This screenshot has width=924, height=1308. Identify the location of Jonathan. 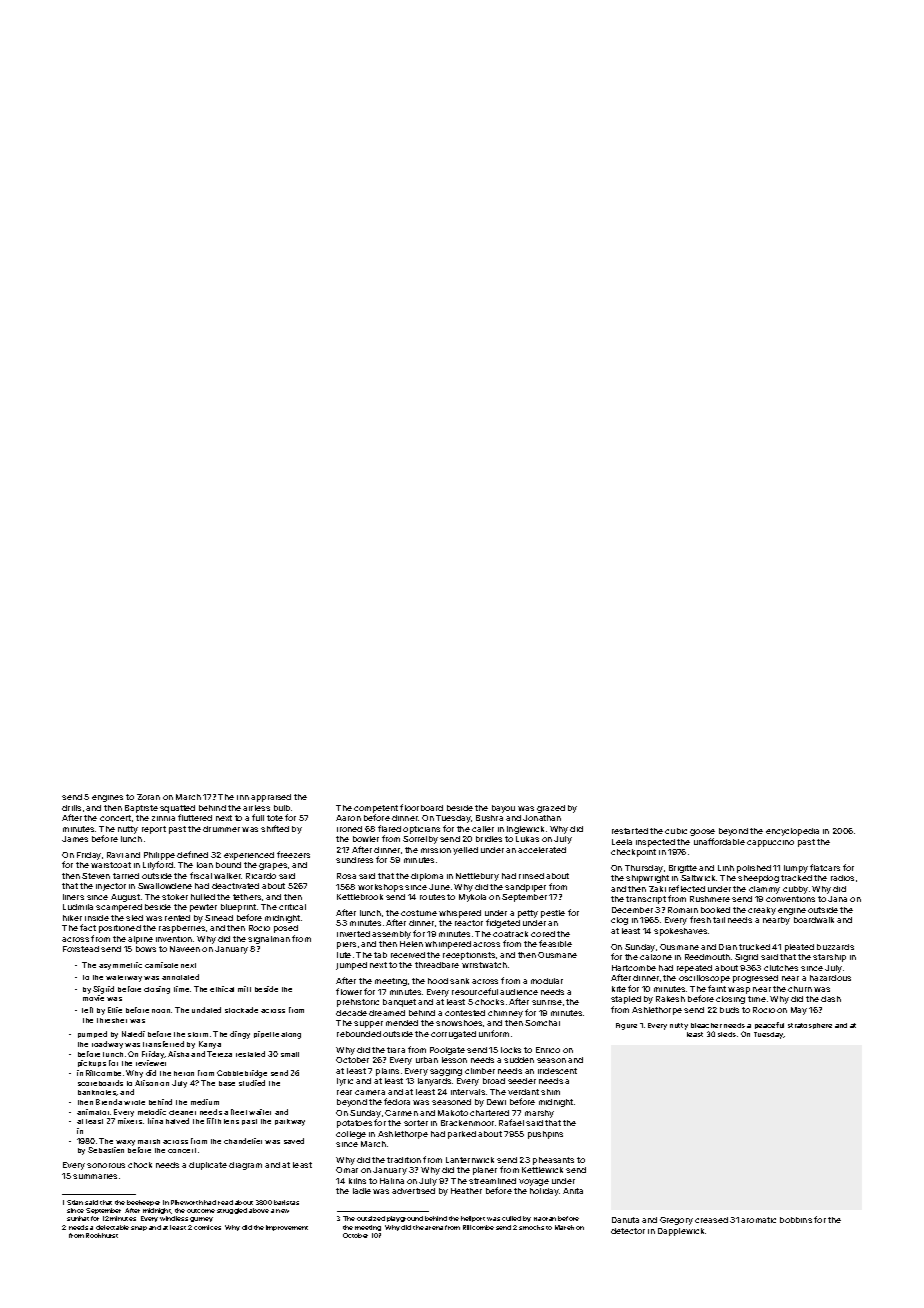
(542, 818).
